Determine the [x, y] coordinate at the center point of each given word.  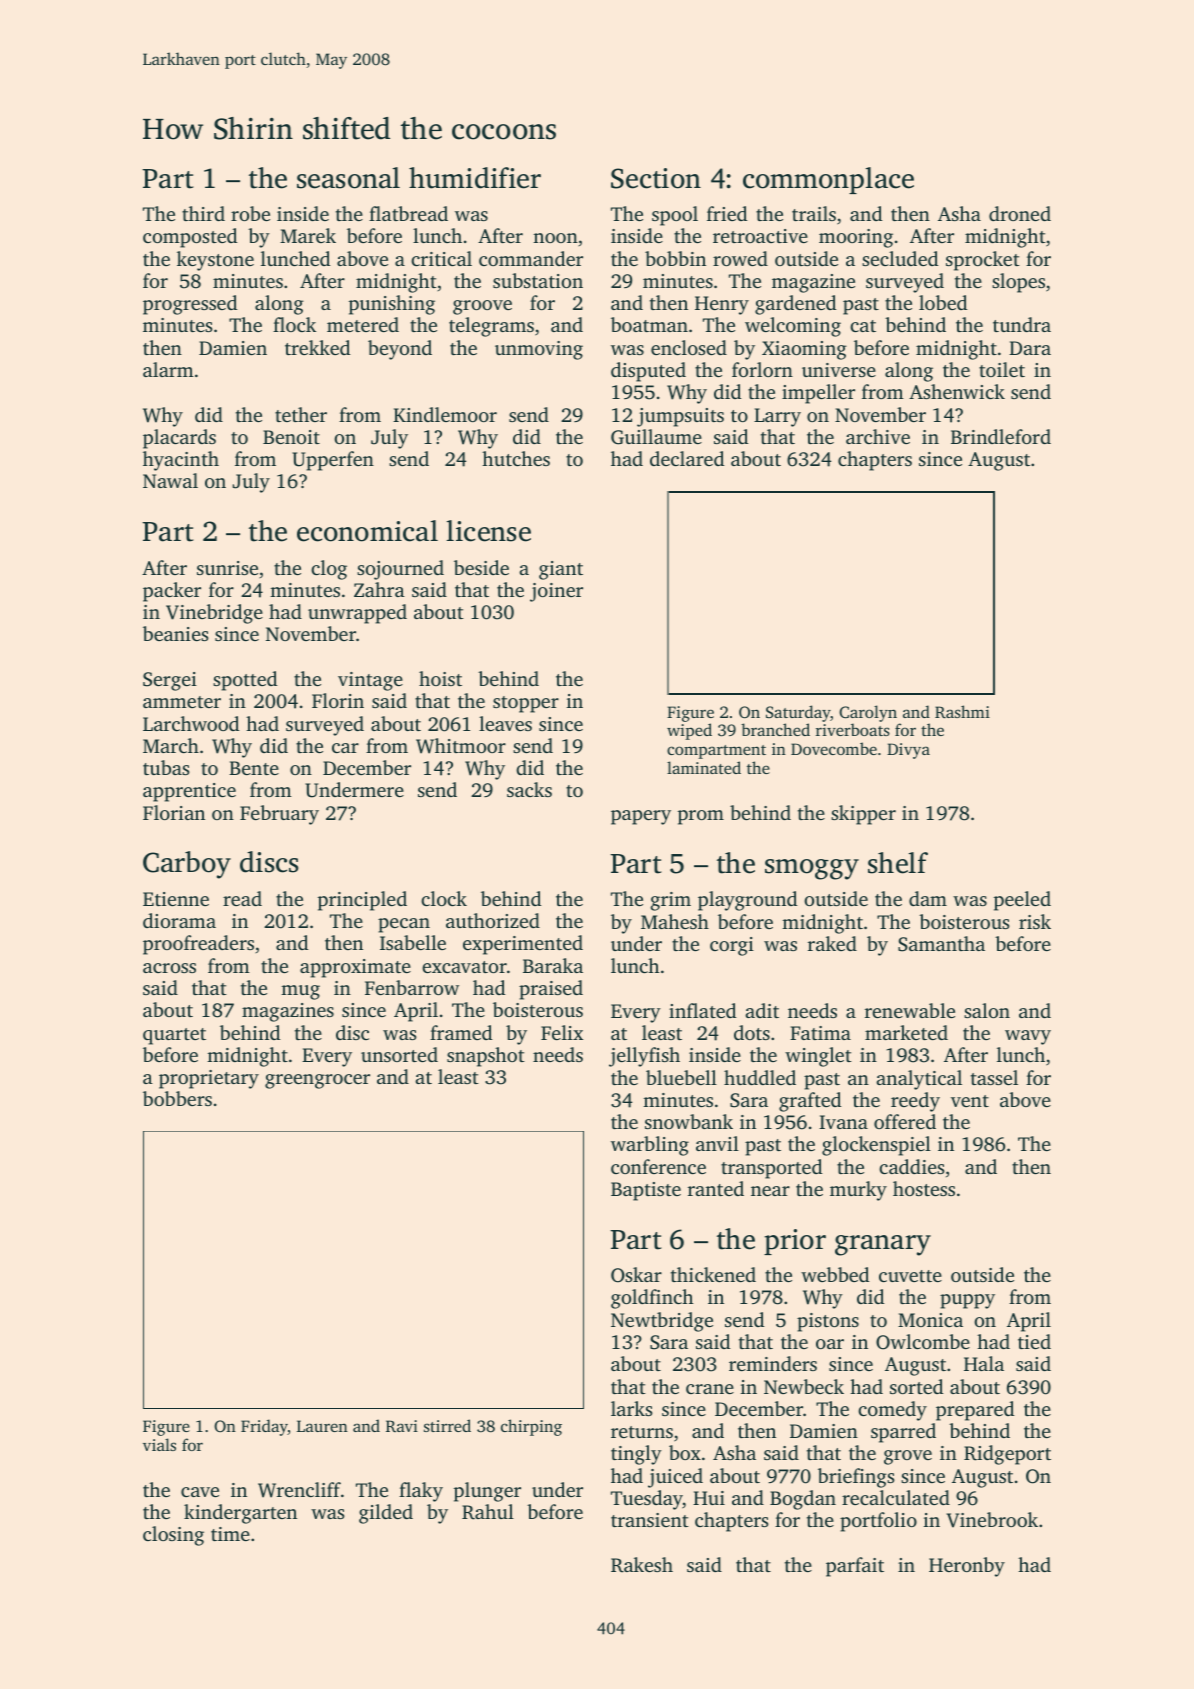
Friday [264, 1427]
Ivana [843, 1122]
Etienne [176, 899]
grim [670, 901]
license [488, 531]
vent [970, 1101]
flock [294, 324]
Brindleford [1001, 436]
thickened [713, 1274]
